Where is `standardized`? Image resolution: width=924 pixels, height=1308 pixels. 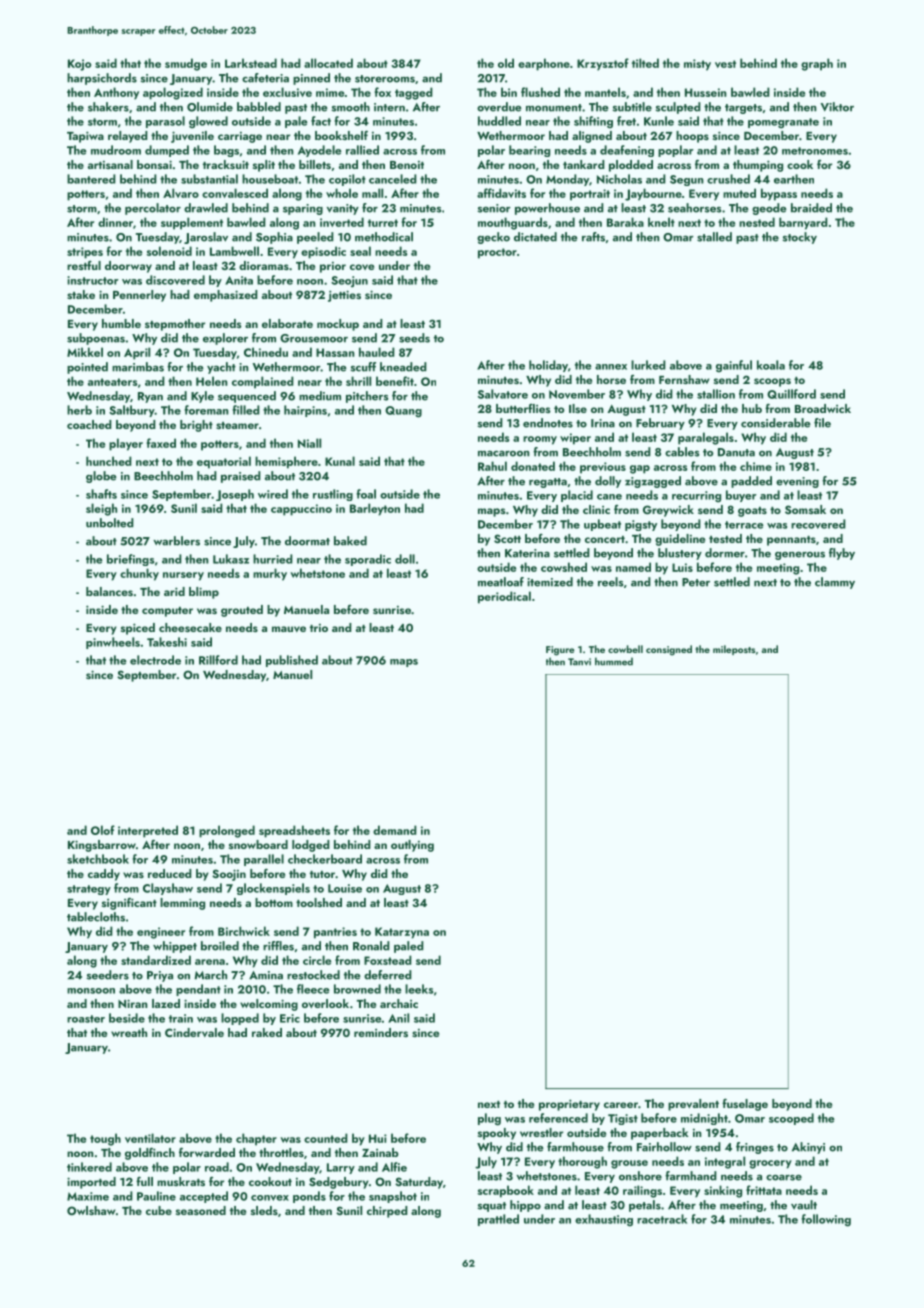
standardized is located at coordinates (156, 960).
